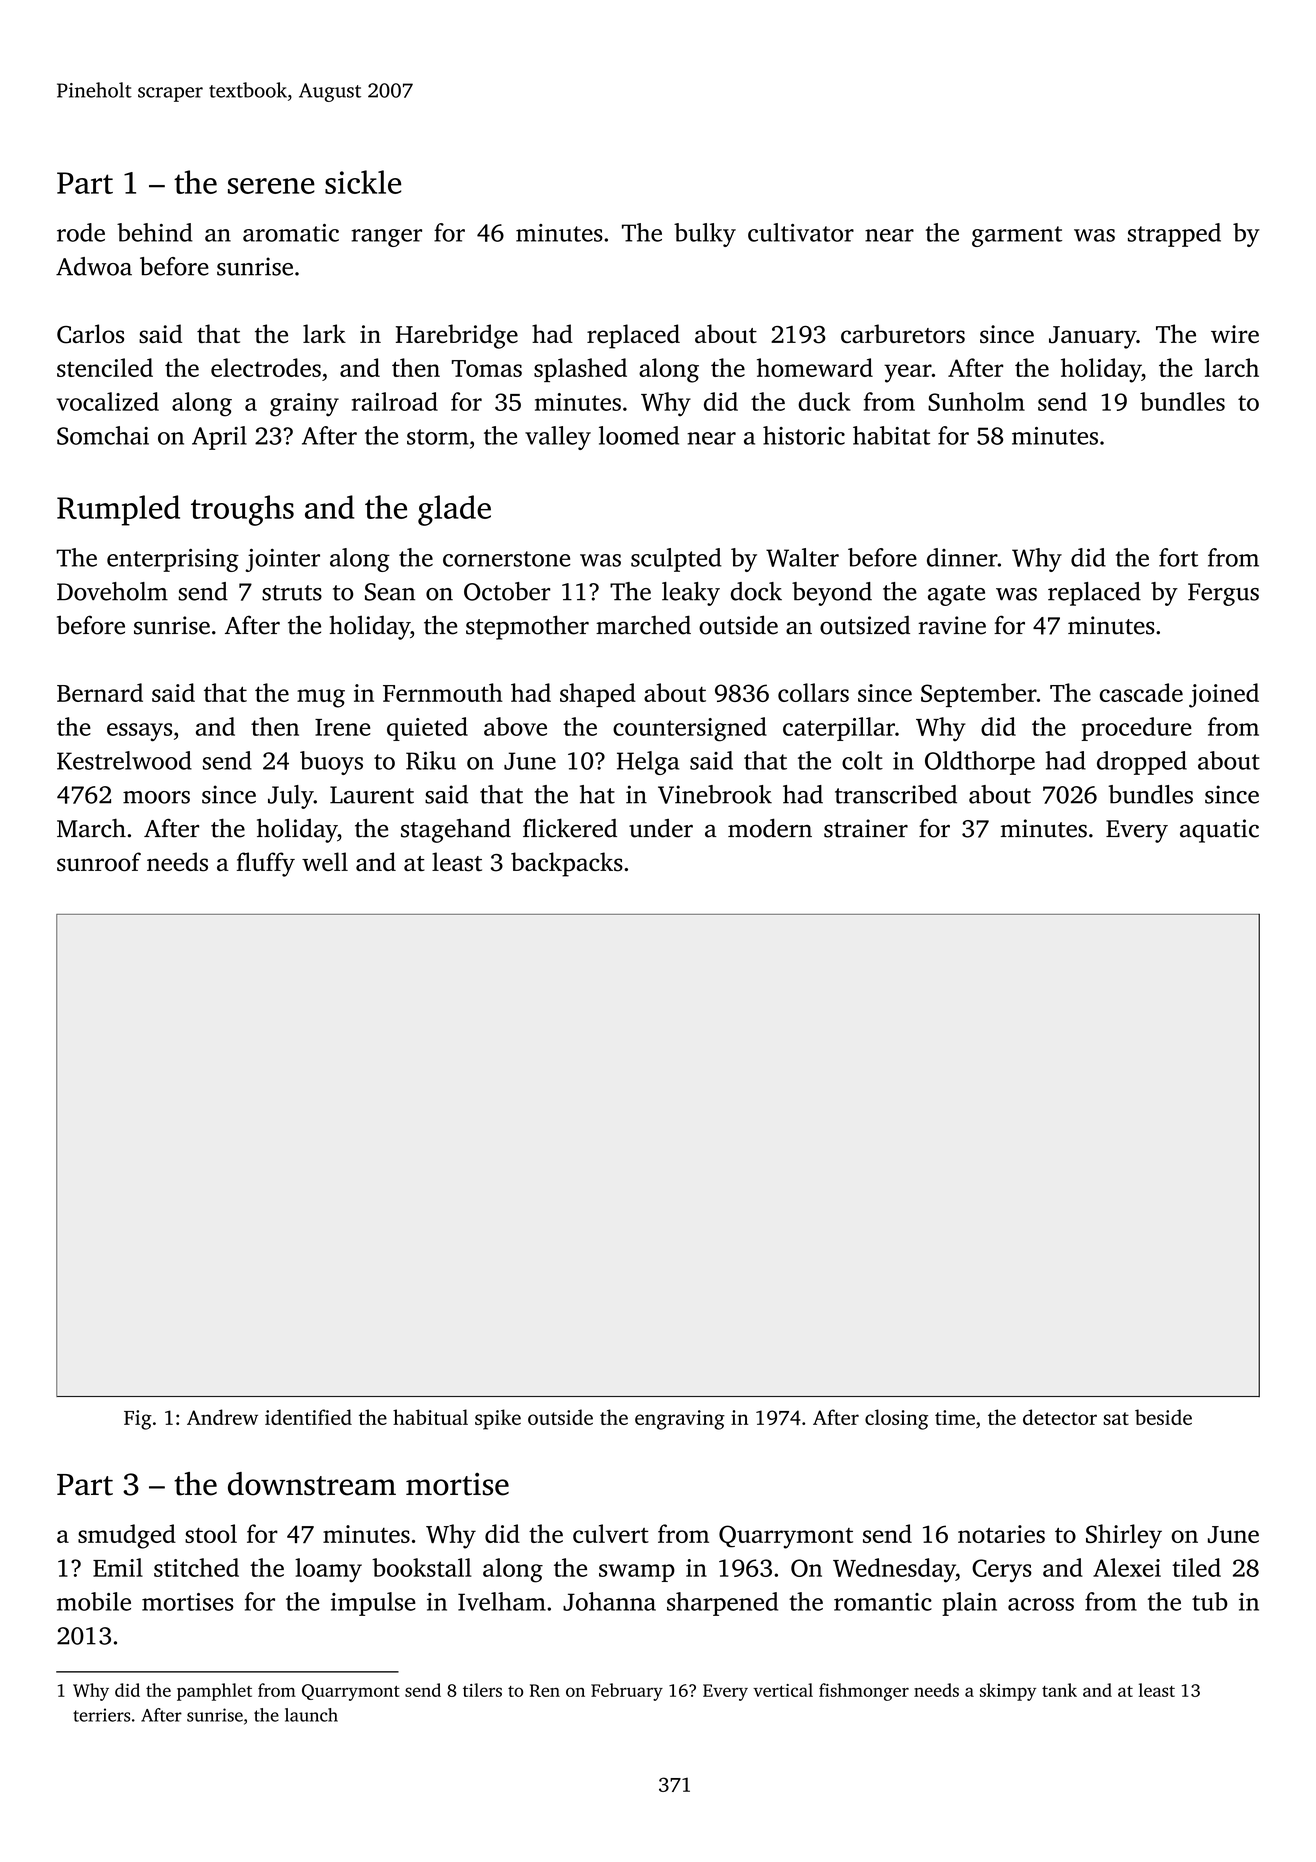  Describe the element at coordinates (328, 1570) in the screenshot. I see `loamy` at that location.
